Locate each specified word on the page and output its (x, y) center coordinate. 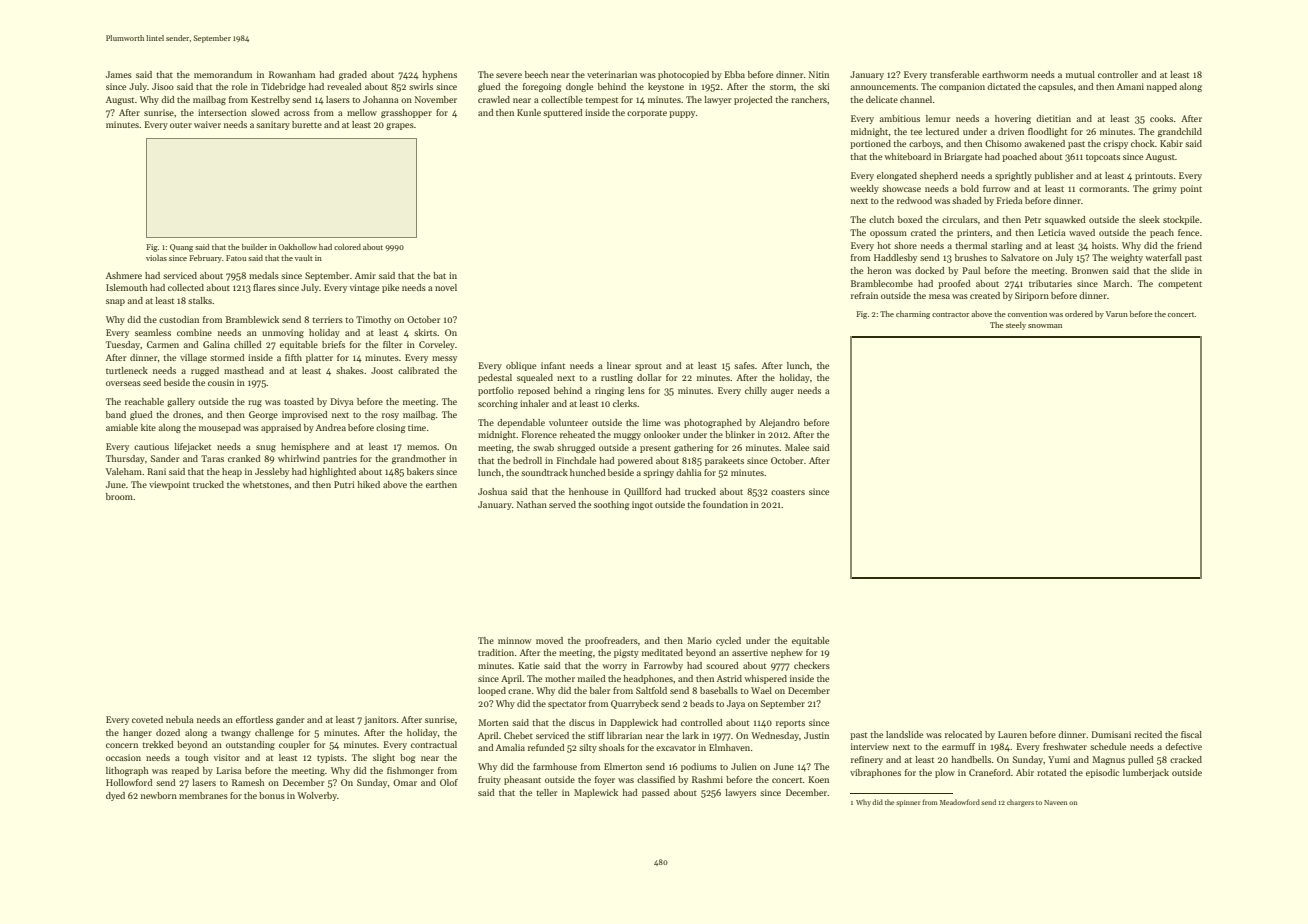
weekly (864, 189)
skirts (425, 332)
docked (930, 270)
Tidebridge (283, 87)
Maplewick (596, 793)
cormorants (1103, 189)
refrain (864, 295)
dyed (115, 796)
